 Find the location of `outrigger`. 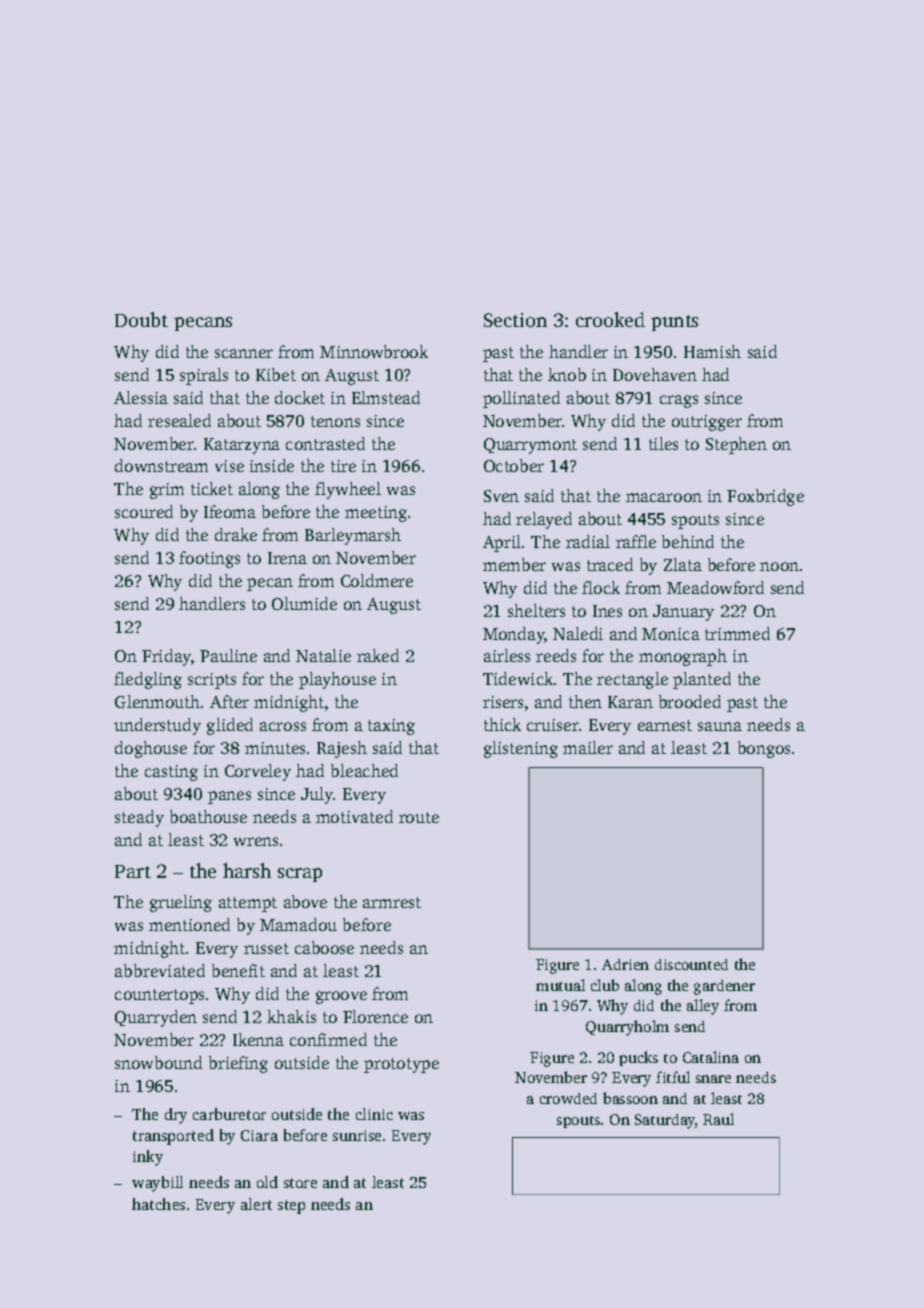

outrigger is located at coordinates (707, 423).
